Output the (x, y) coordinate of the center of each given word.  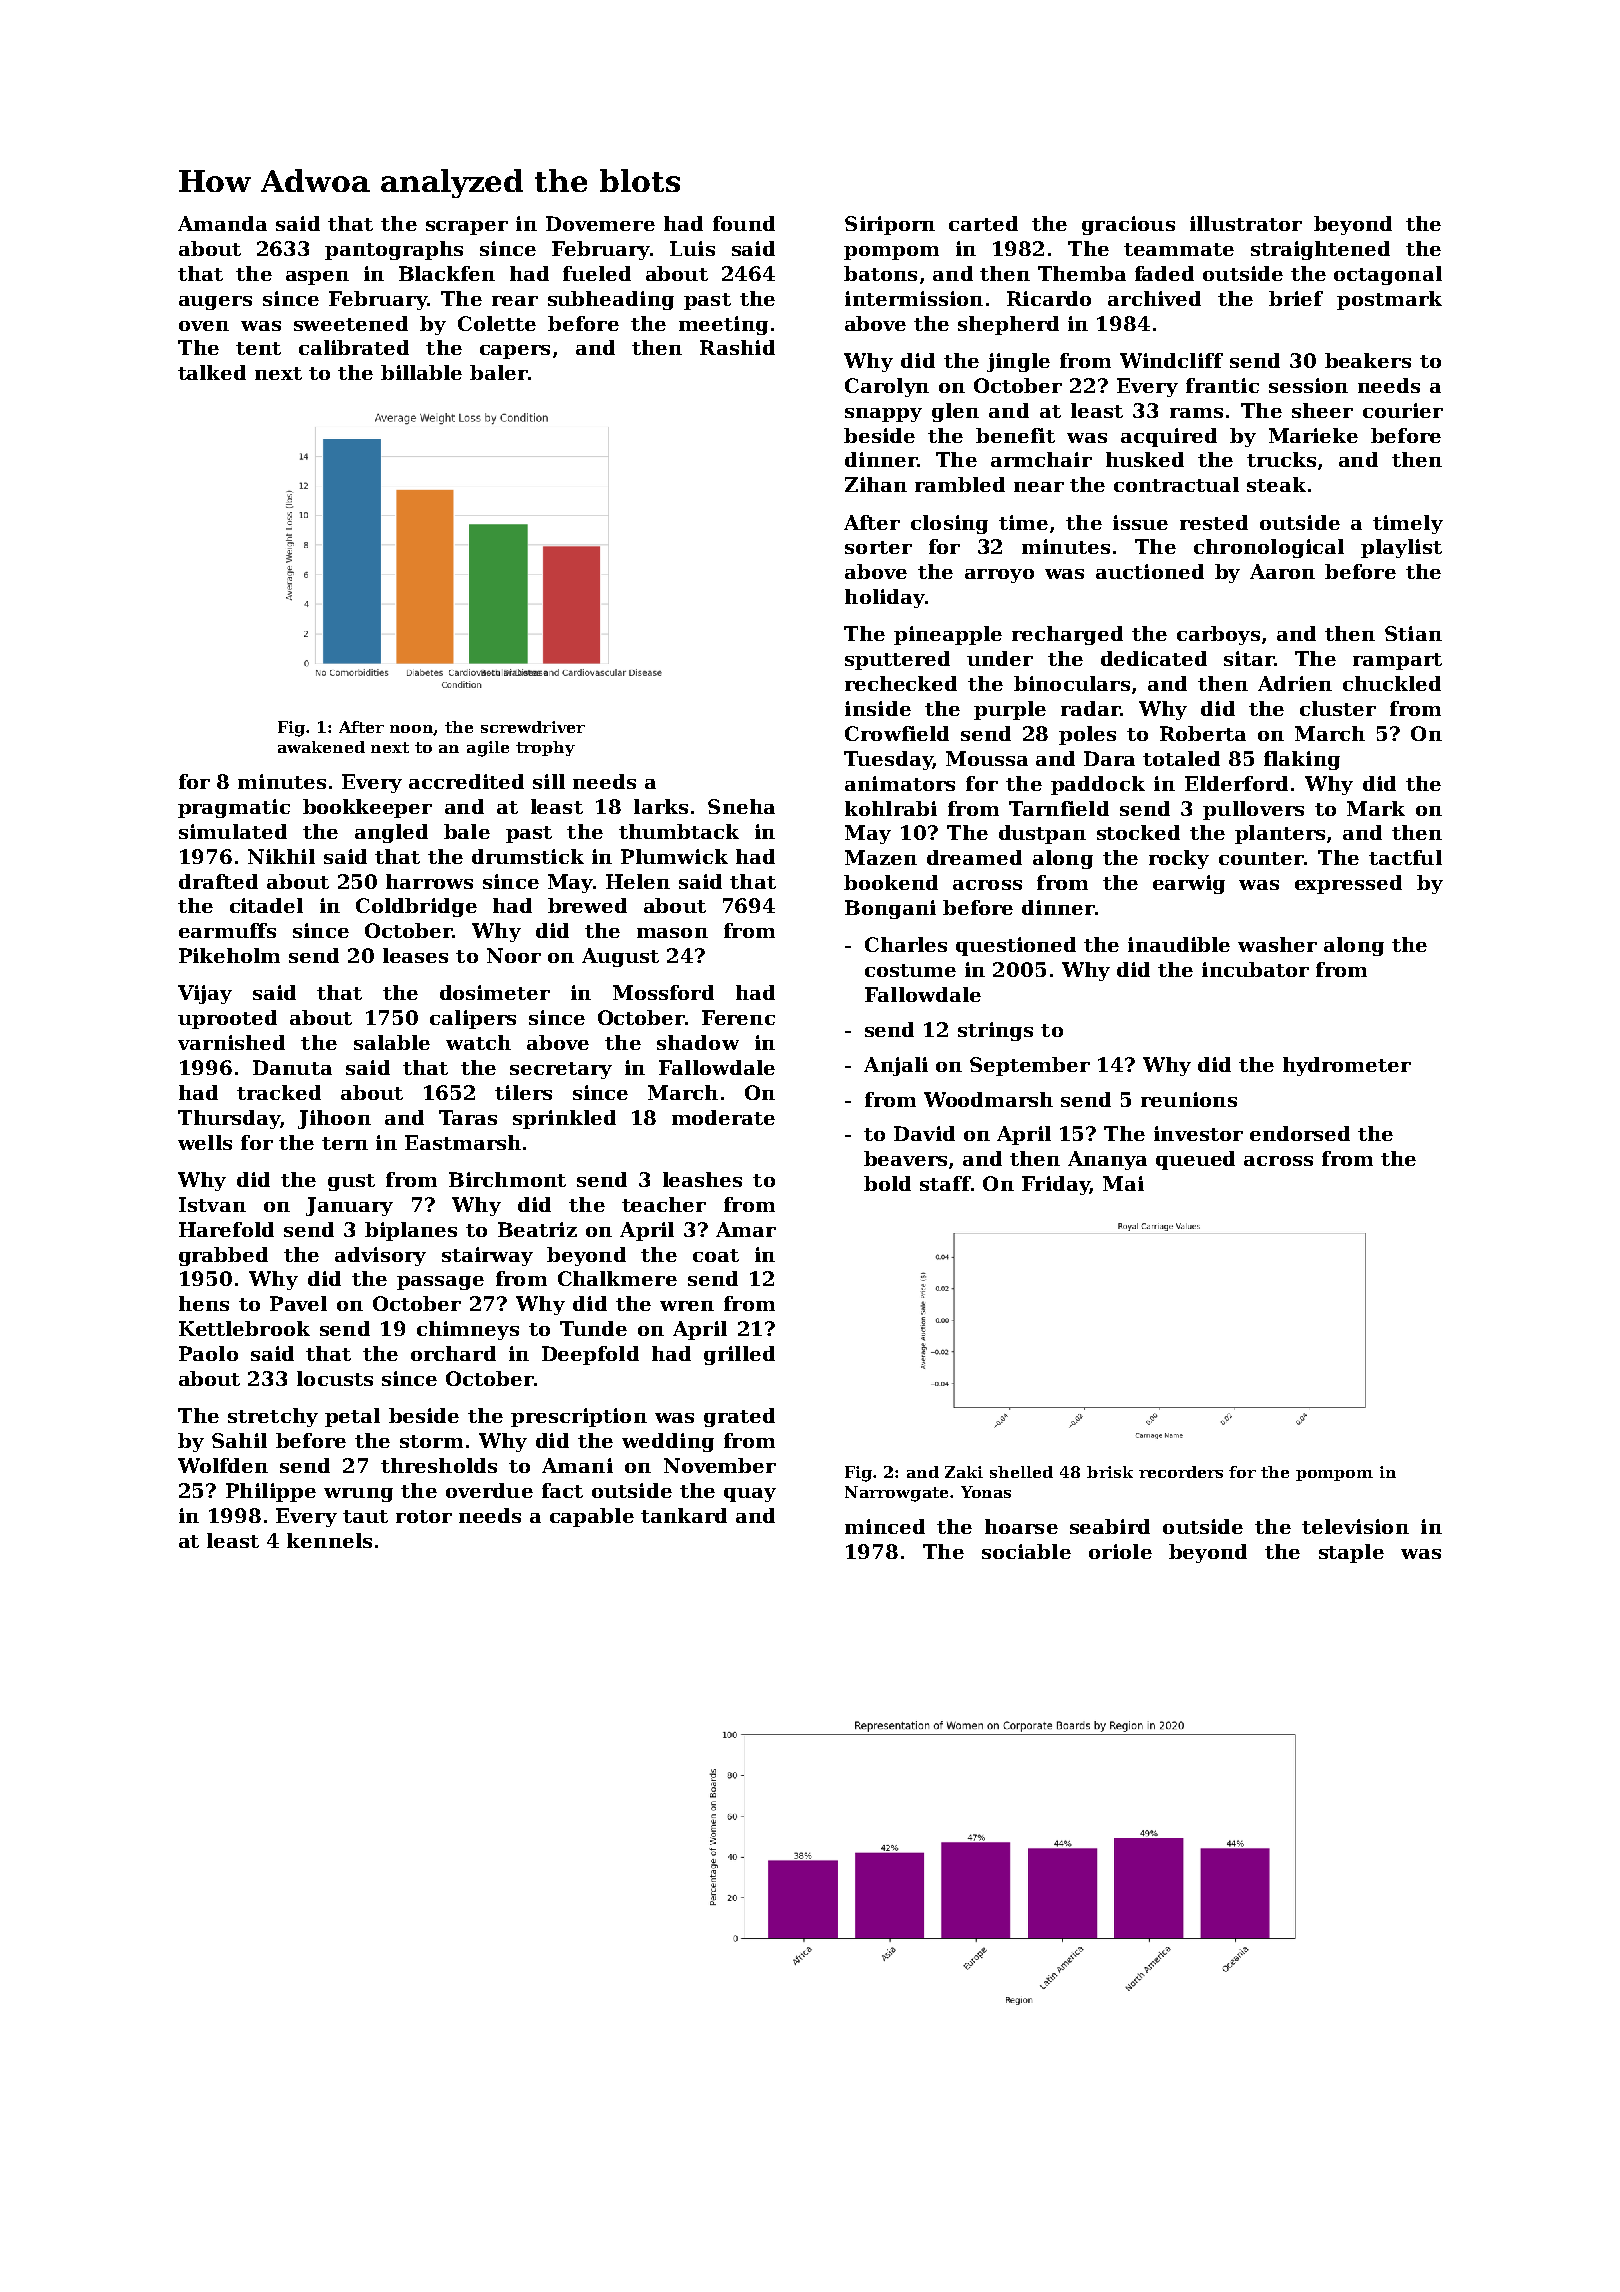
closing (949, 524)
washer (1277, 944)
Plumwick (674, 856)
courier (1403, 410)
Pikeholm (229, 955)
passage (440, 1283)
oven (204, 326)
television (1355, 1526)
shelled (1021, 1472)
